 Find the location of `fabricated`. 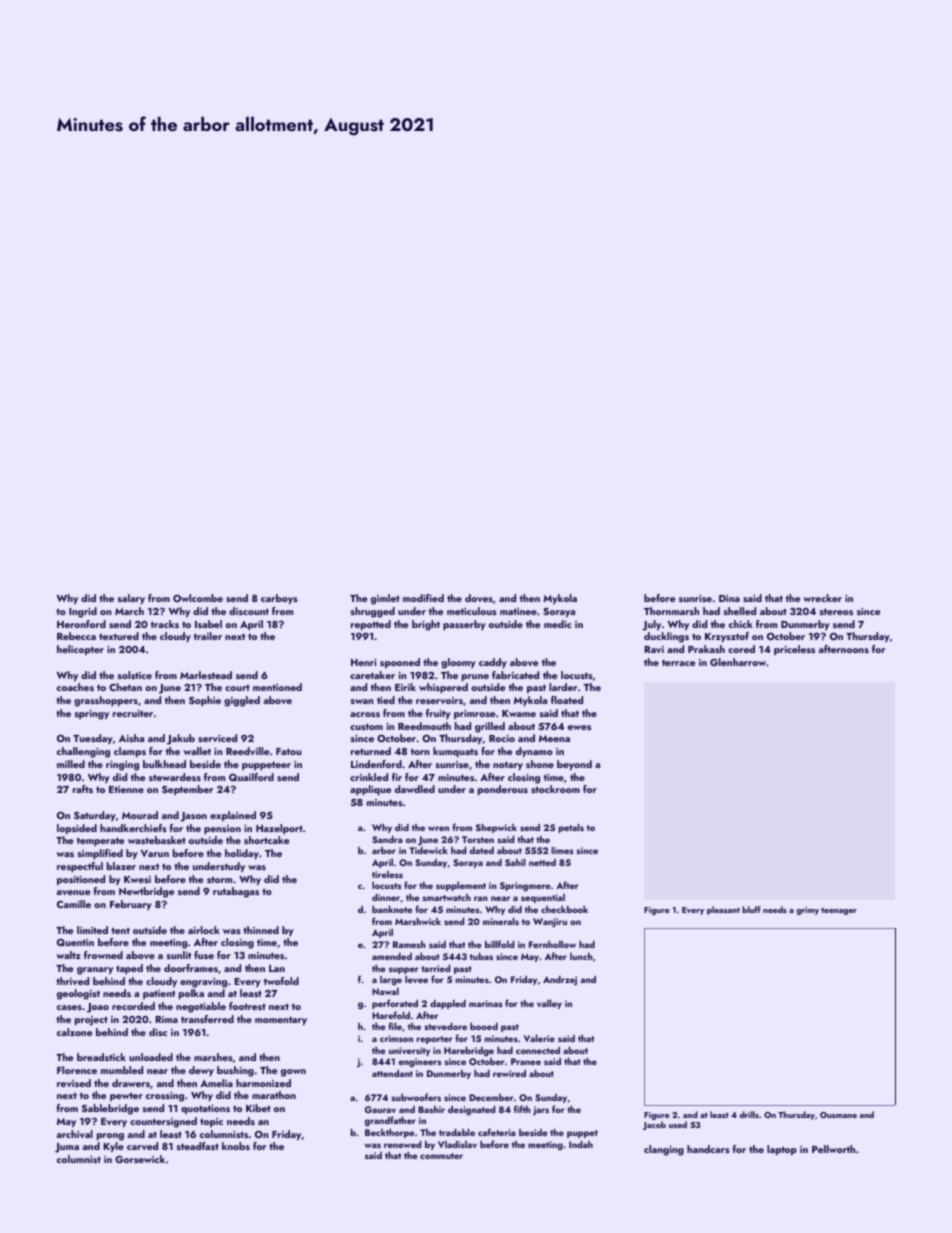

fabricated is located at coordinates (515, 675).
